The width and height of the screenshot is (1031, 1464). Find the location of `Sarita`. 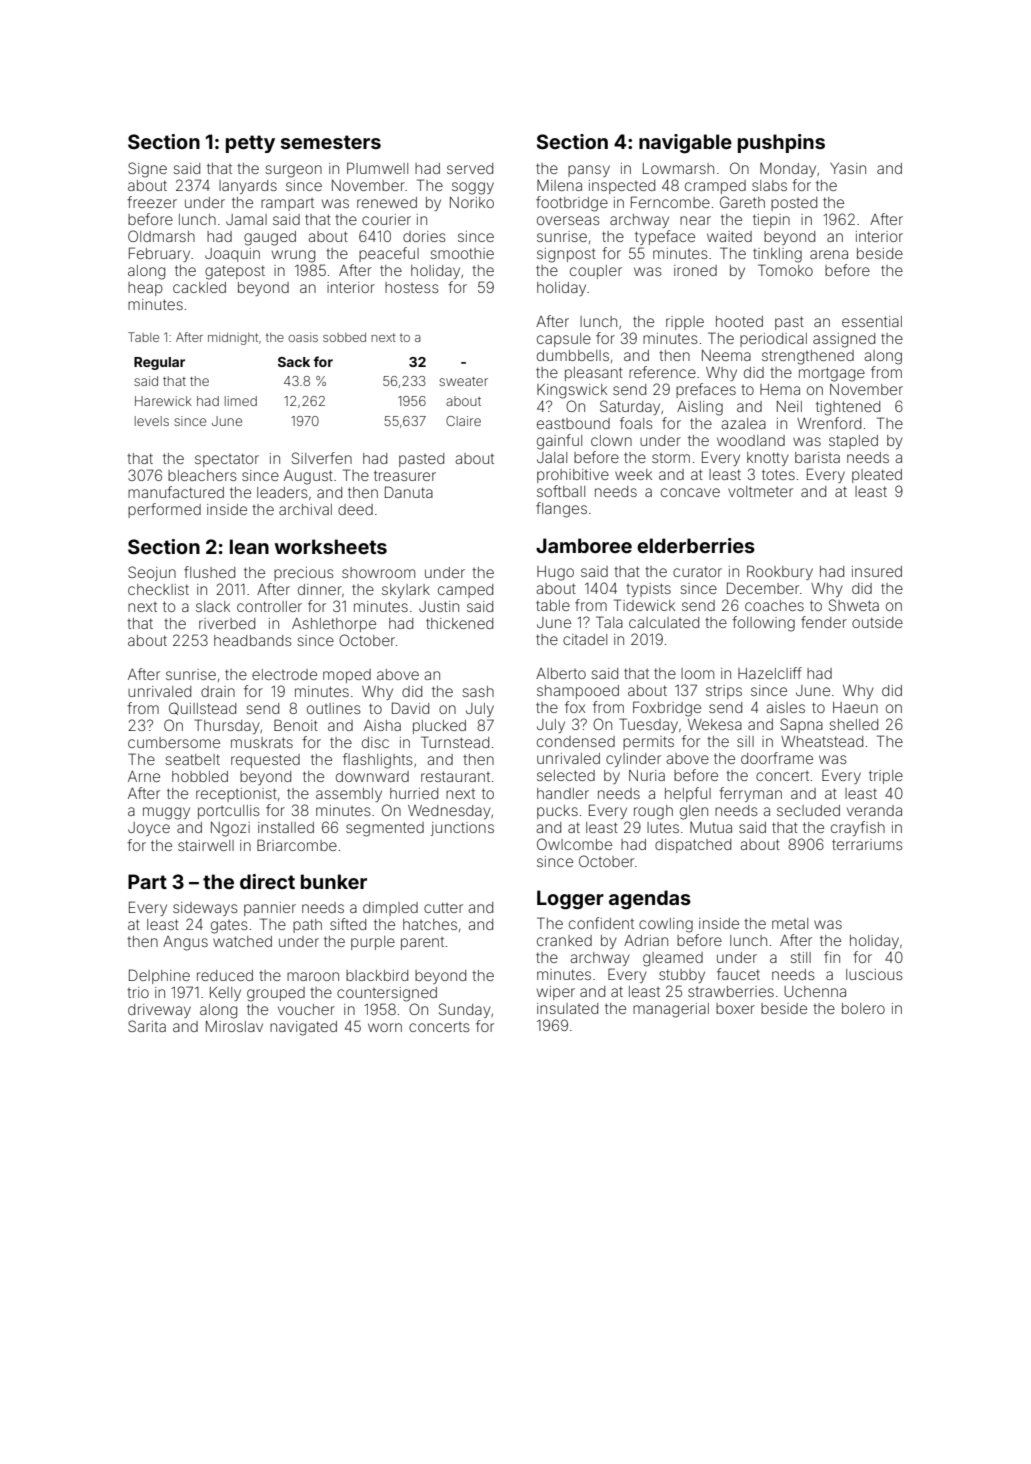

Sarita is located at coordinates (147, 1026).
